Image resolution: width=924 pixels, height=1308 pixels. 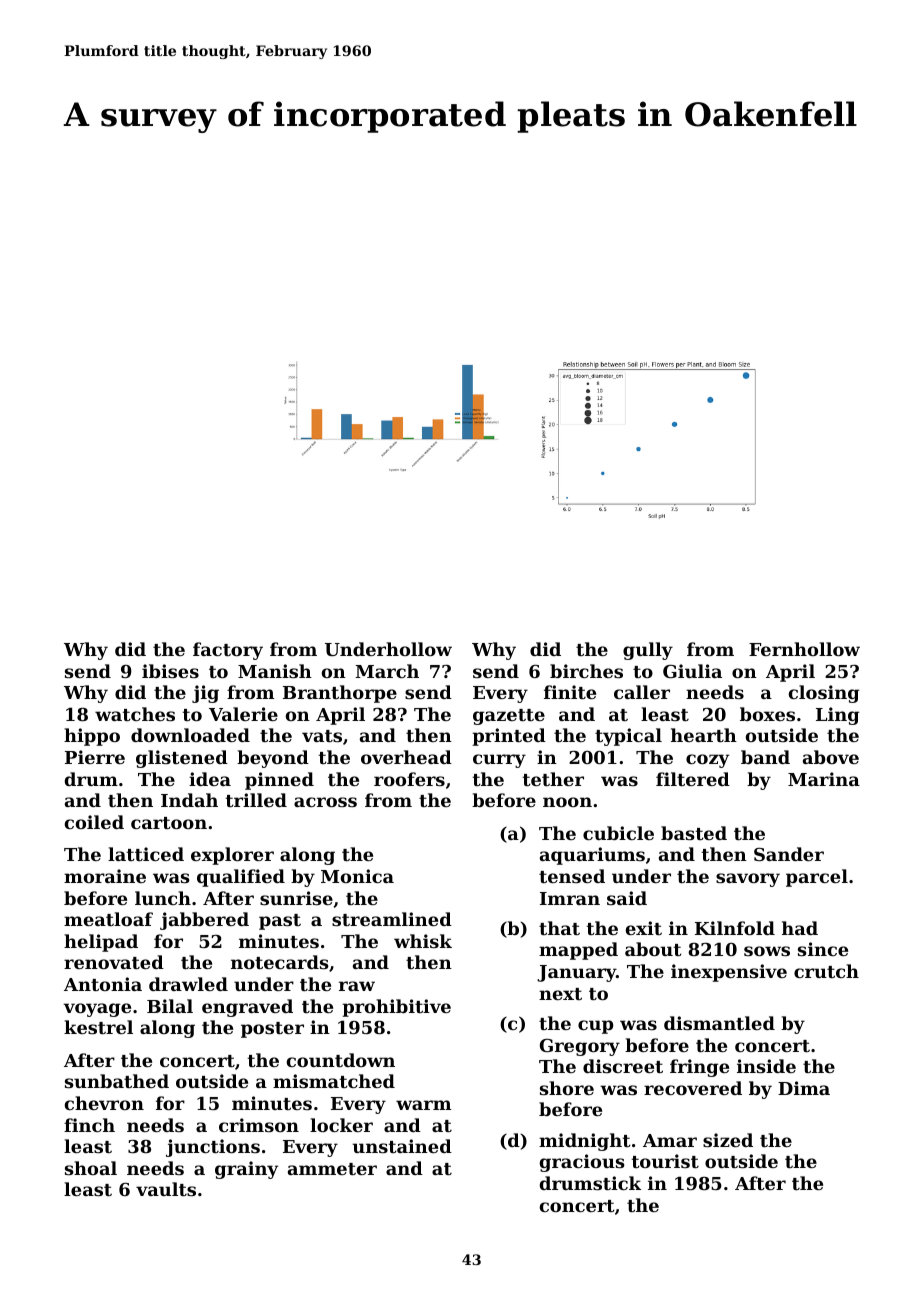 I want to click on had, so click(x=800, y=928).
